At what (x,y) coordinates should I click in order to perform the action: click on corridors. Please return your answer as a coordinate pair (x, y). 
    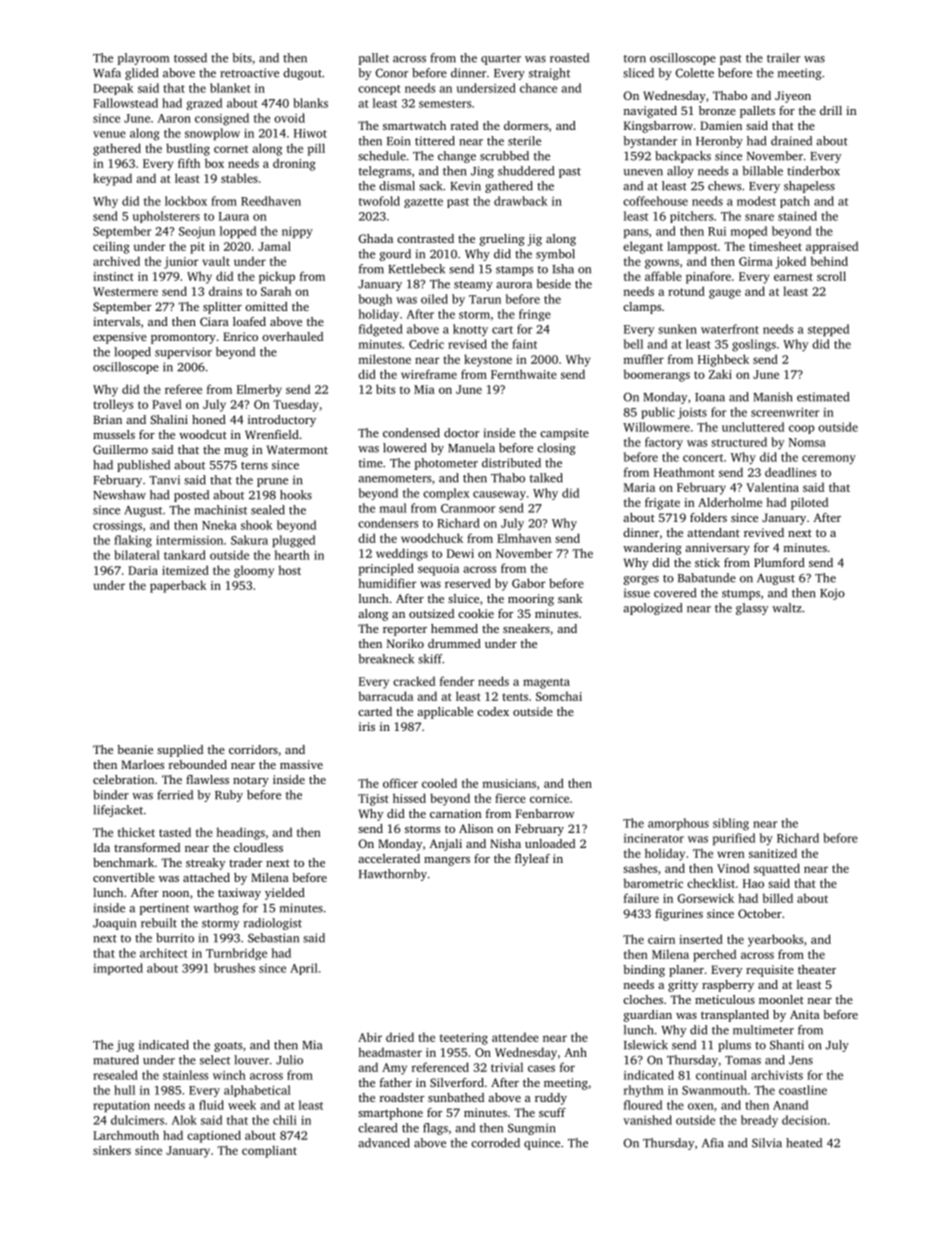
    Looking at the image, I should click on (253, 749).
